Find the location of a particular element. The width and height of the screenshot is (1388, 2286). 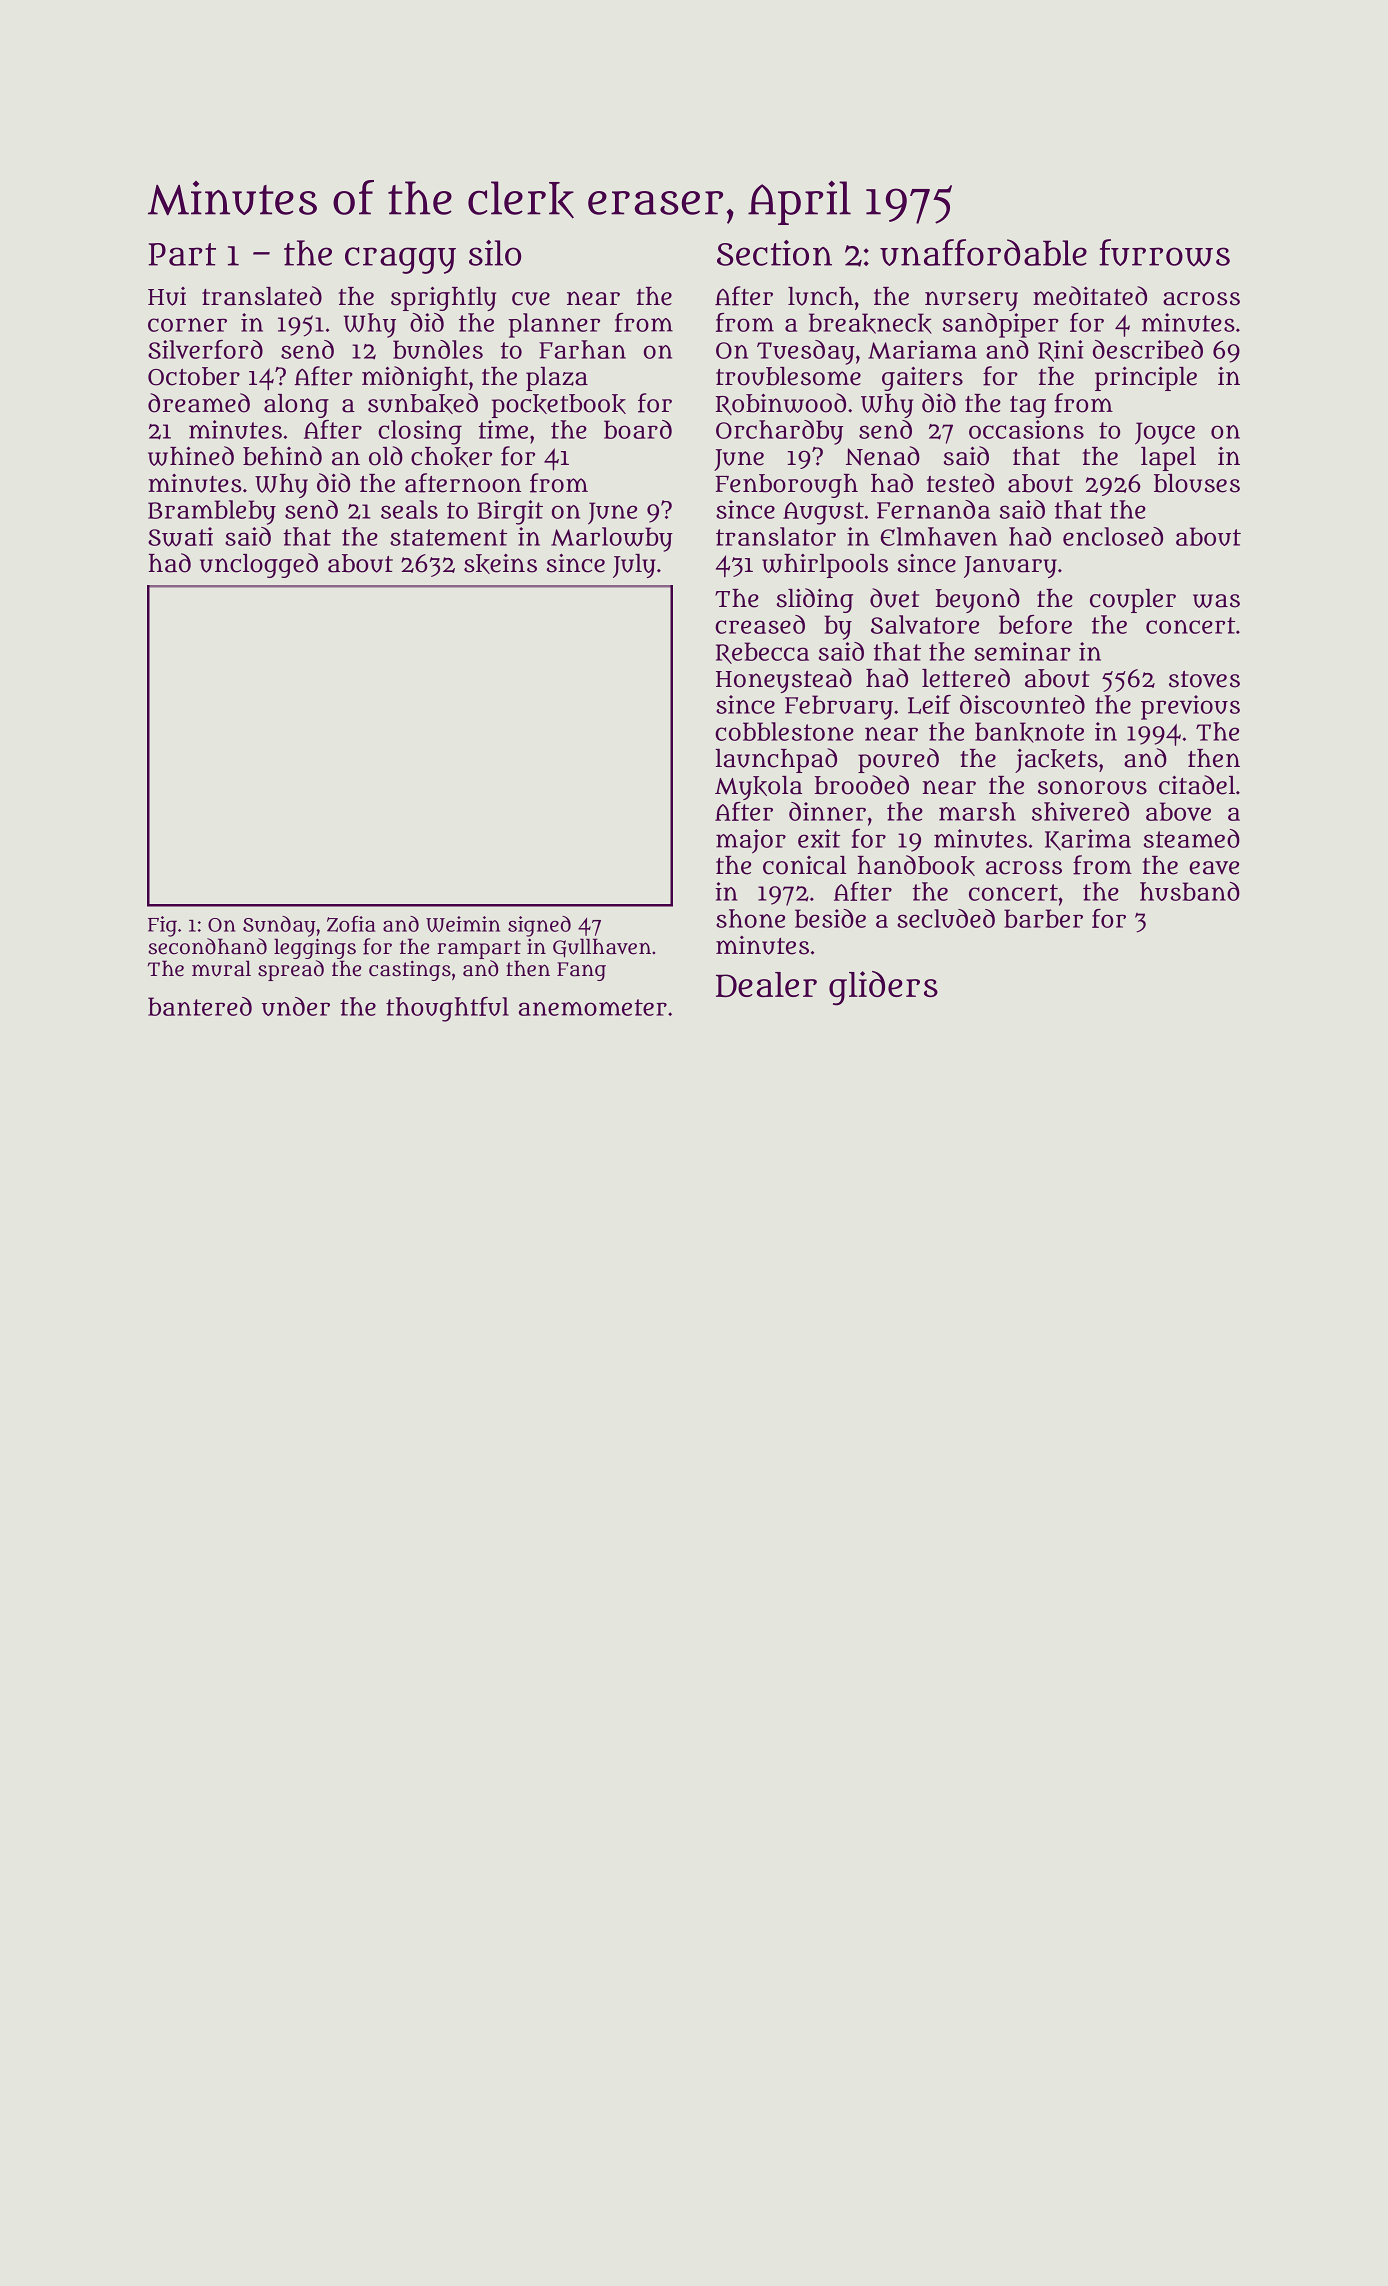

craggy is located at coordinates (400, 260).
